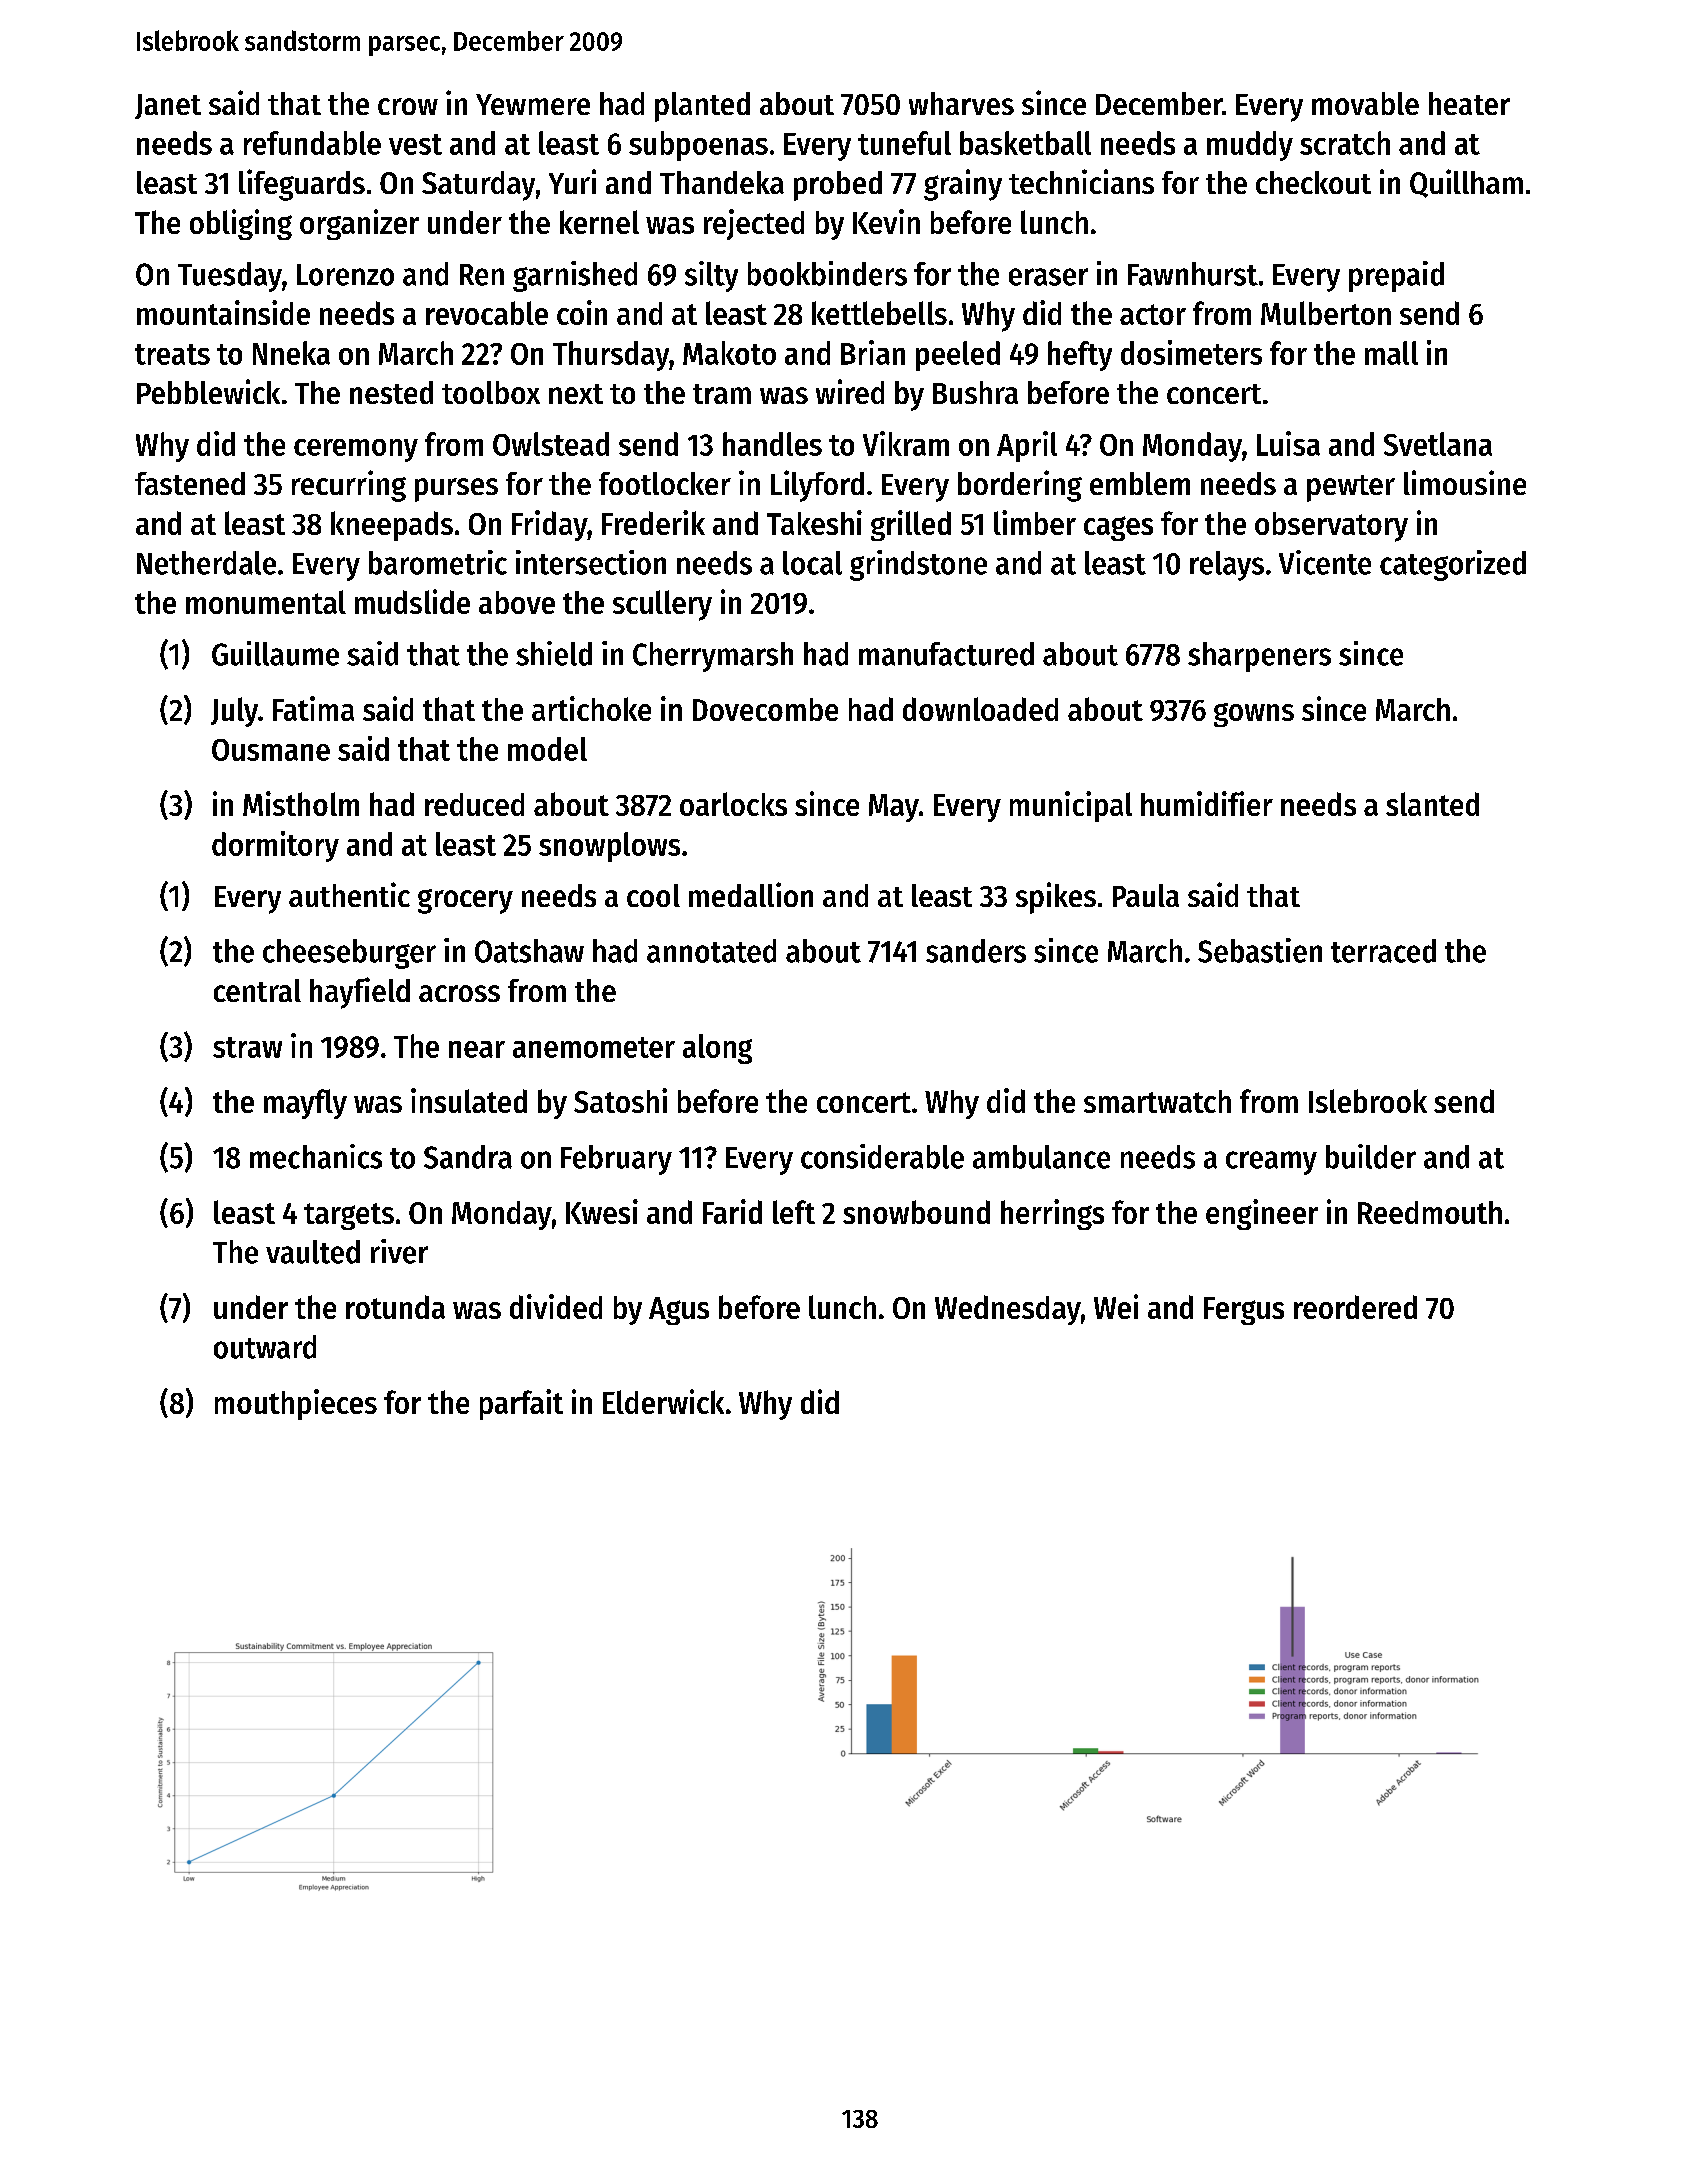 This image has width=1683, height=2178. Describe the element at coordinates (533, 104) in the image. I see `Yewmere` at that location.
